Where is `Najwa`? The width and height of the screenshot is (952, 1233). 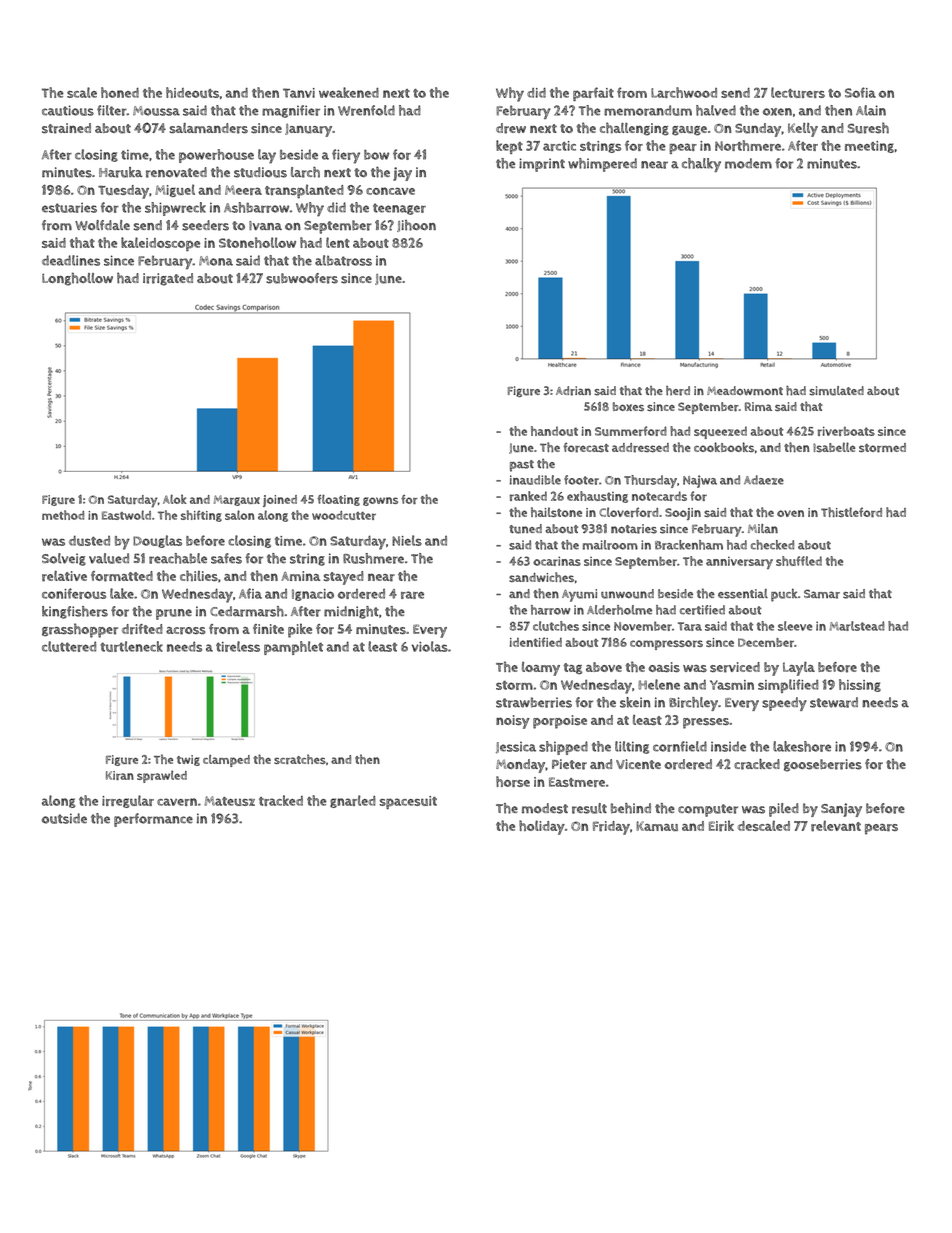 Najwa is located at coordinates (700, 481).
